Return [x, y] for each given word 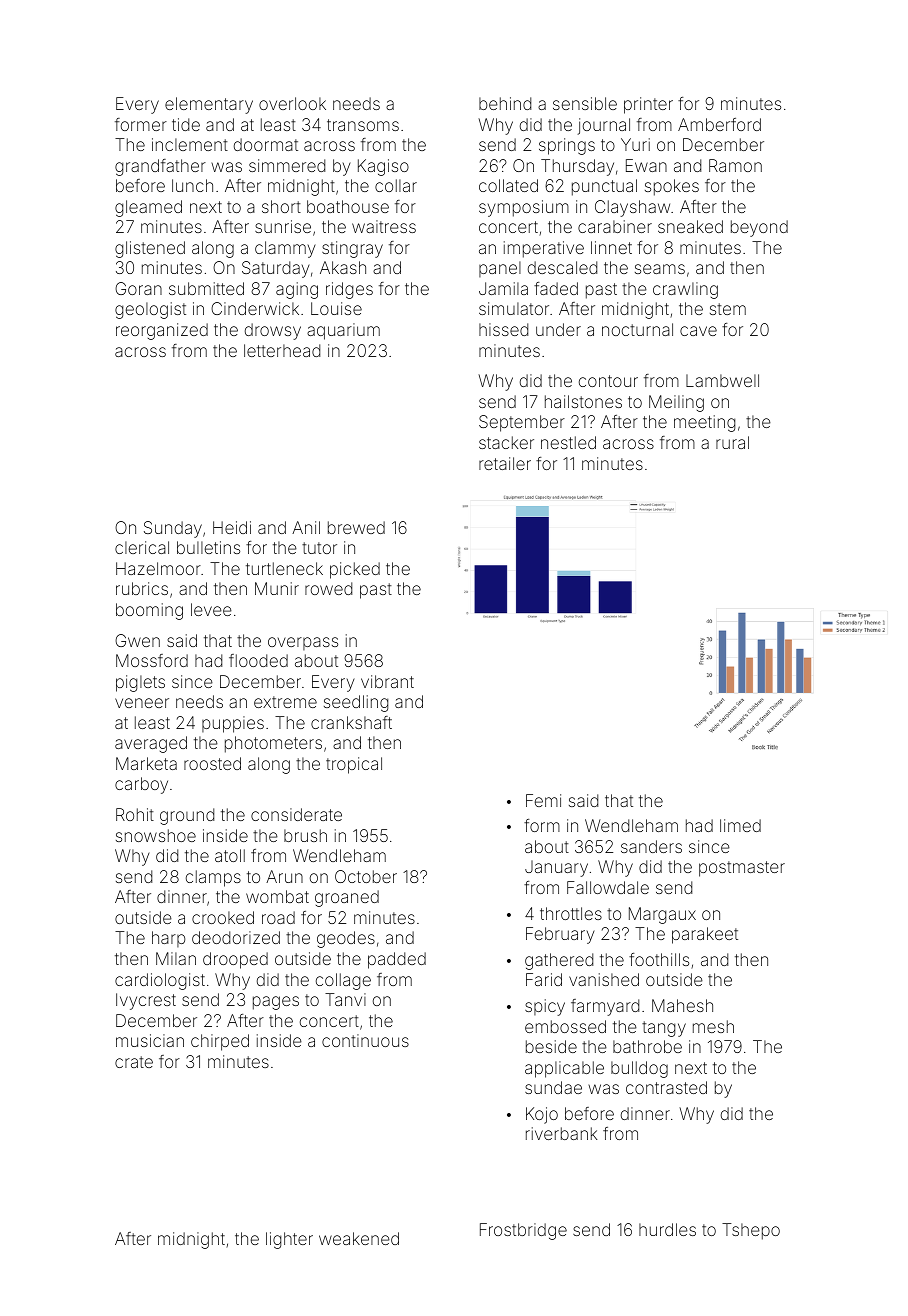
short [281, 206]
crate [134, 1062]
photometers [273, 744]
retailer [505, 463]
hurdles [667, 1229]
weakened [359, 1238]
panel [500, 269]
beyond [759, 228]
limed [740, 825]
